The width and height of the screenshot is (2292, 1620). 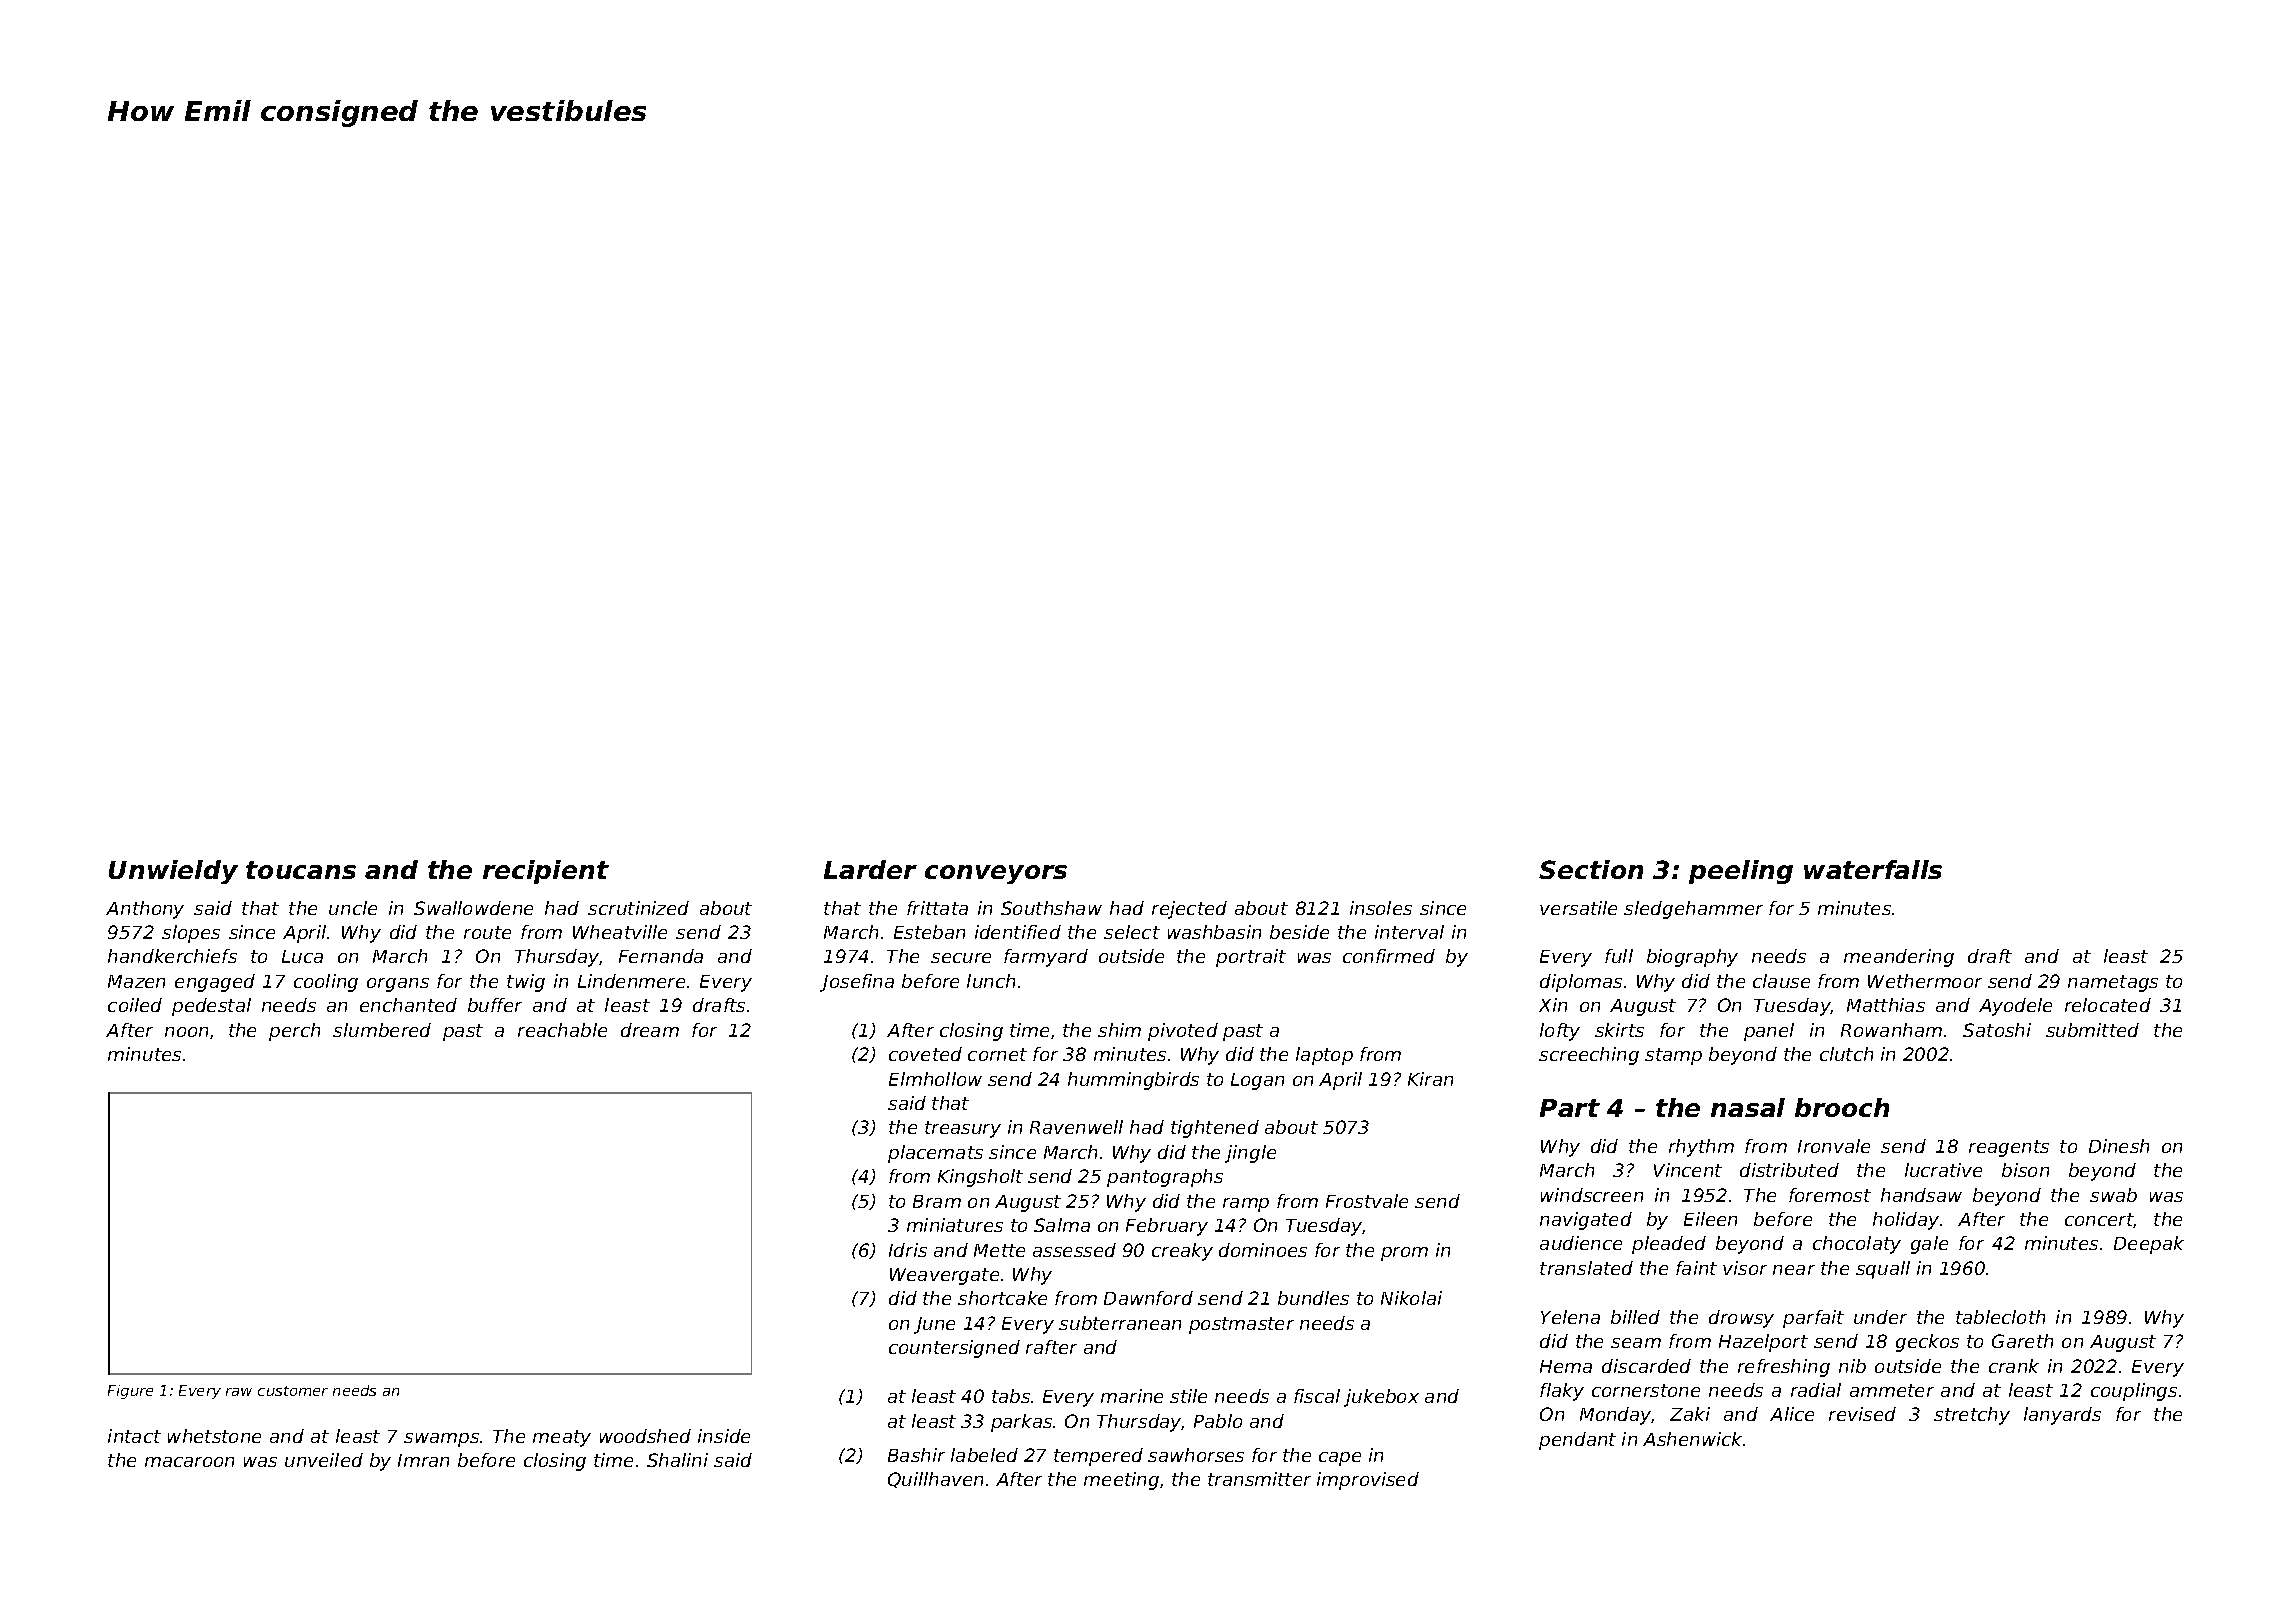 What do you see at coordinates (1165, 1178) in the screenshot?
I see `pantographs` at bounding box center [1165, 1178].
